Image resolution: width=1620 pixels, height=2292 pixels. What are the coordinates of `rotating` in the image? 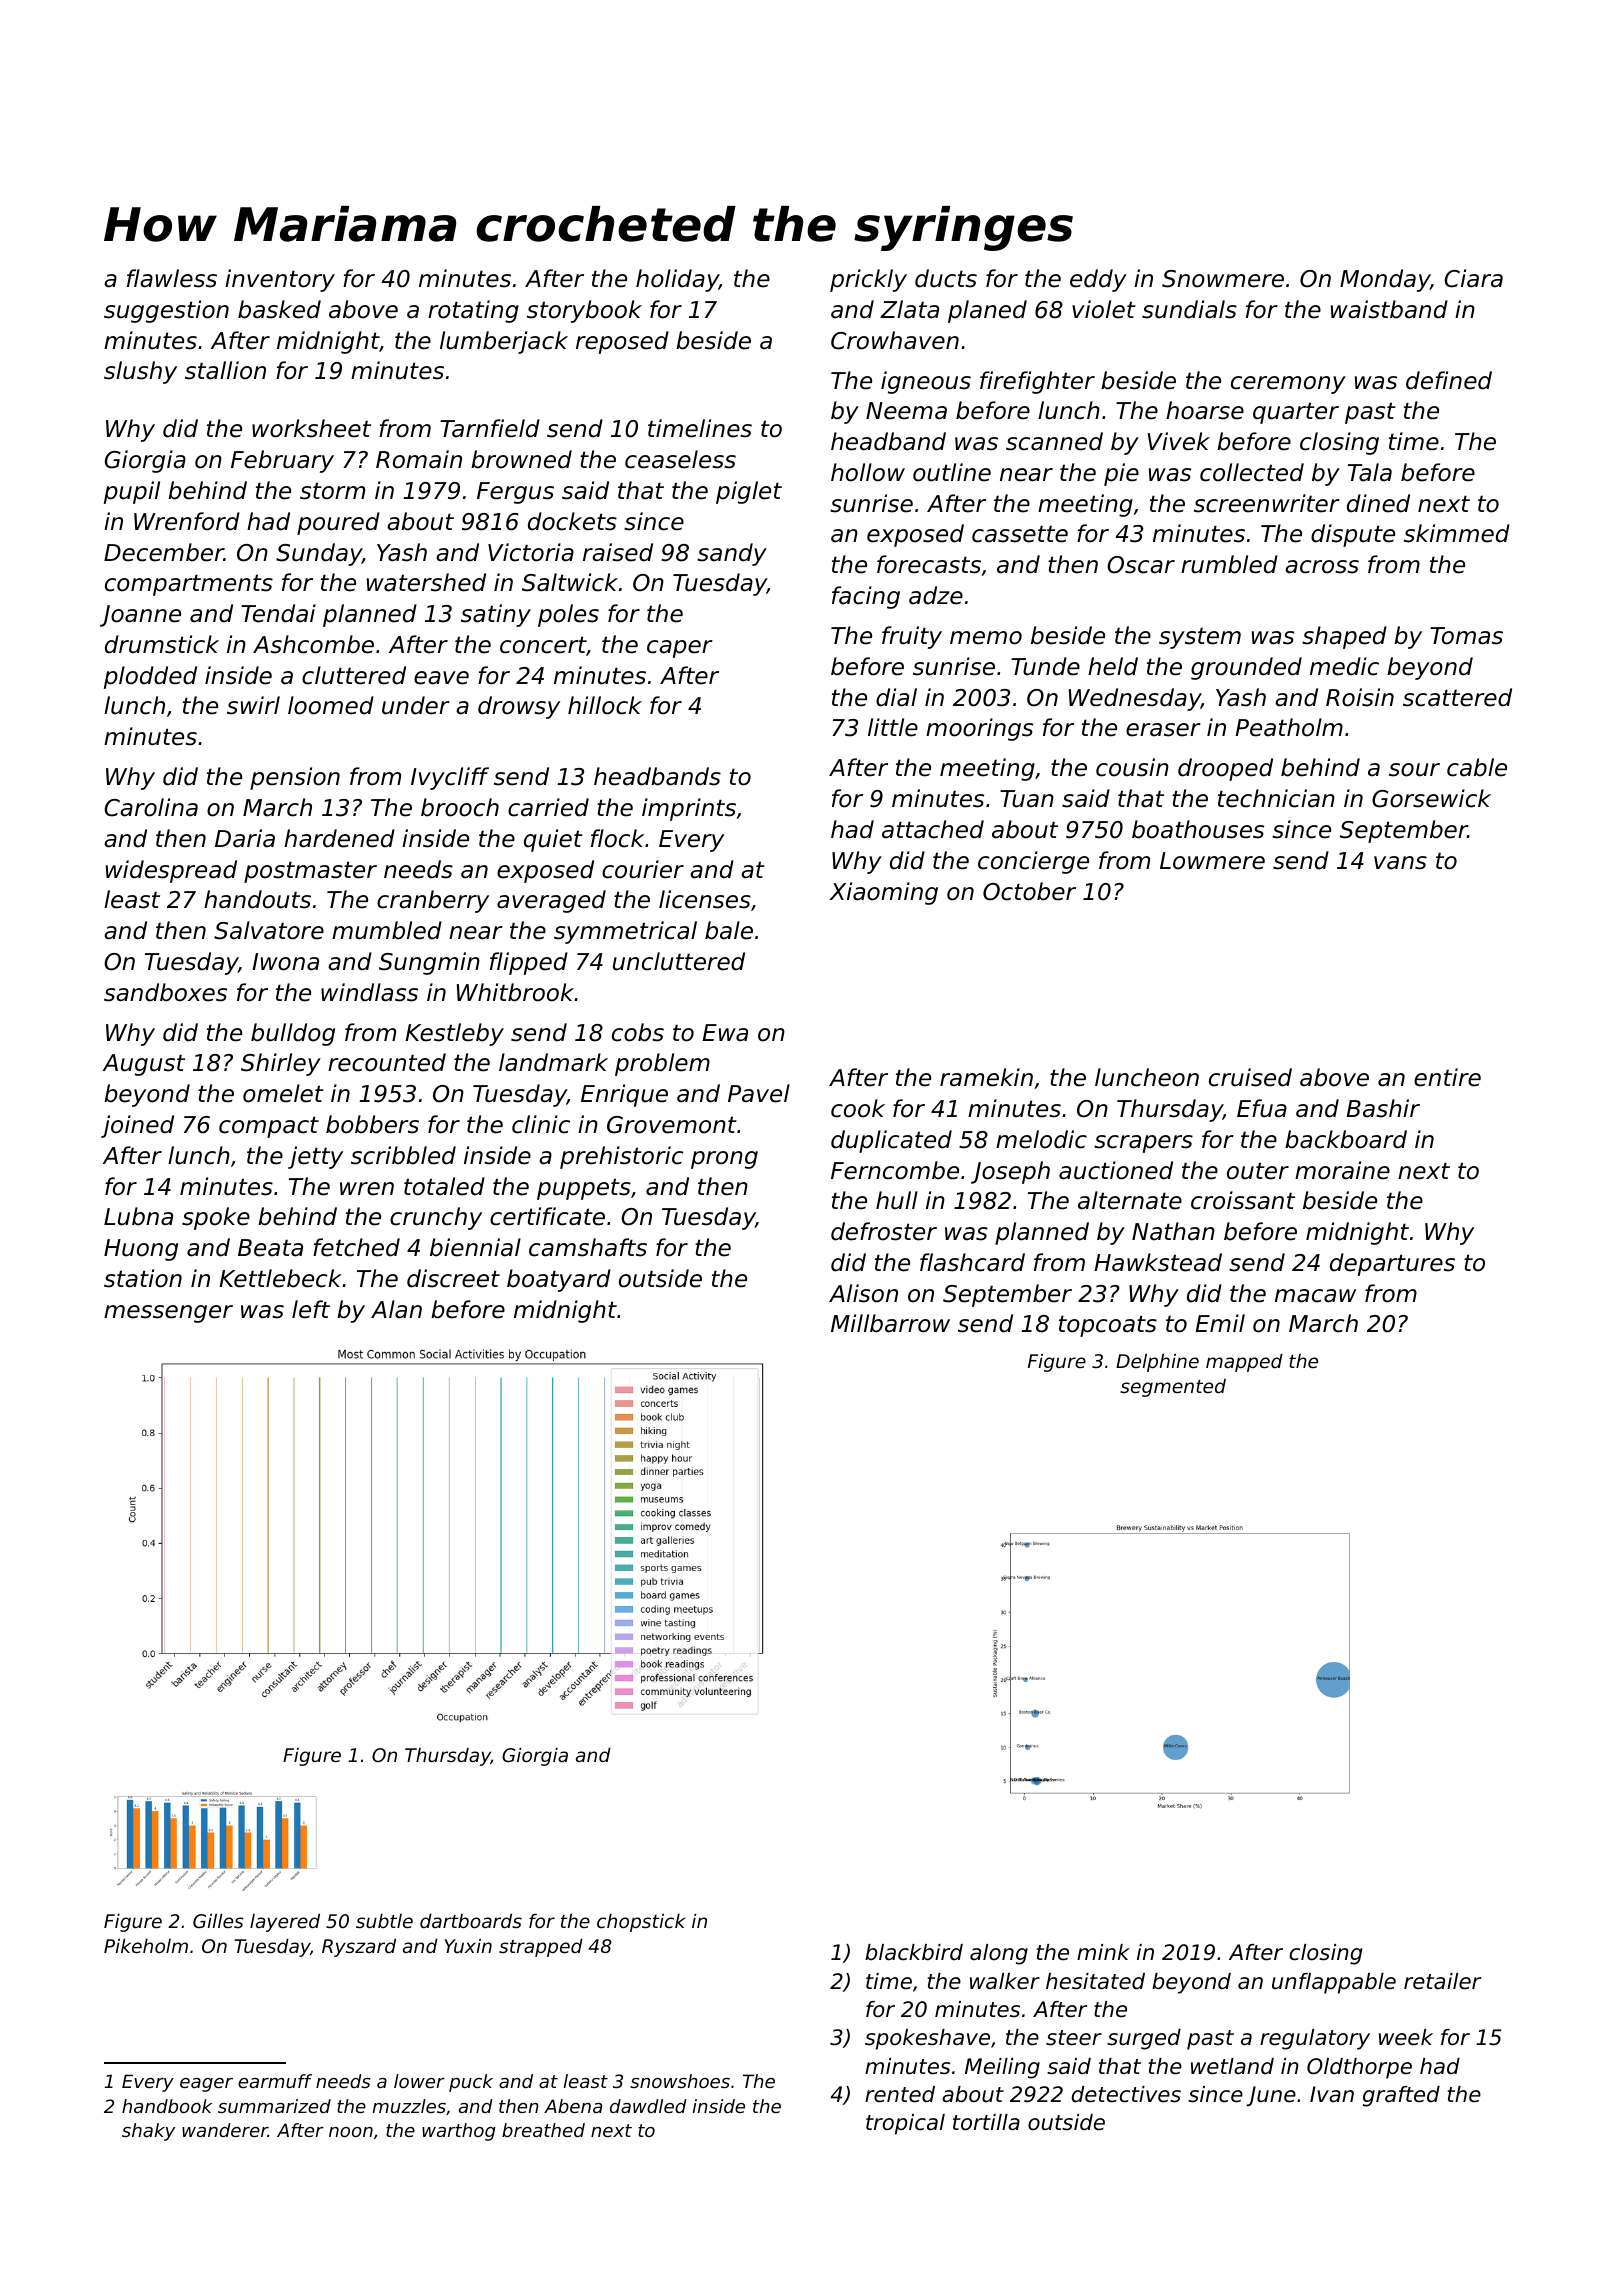 It's located at (473, 311).
